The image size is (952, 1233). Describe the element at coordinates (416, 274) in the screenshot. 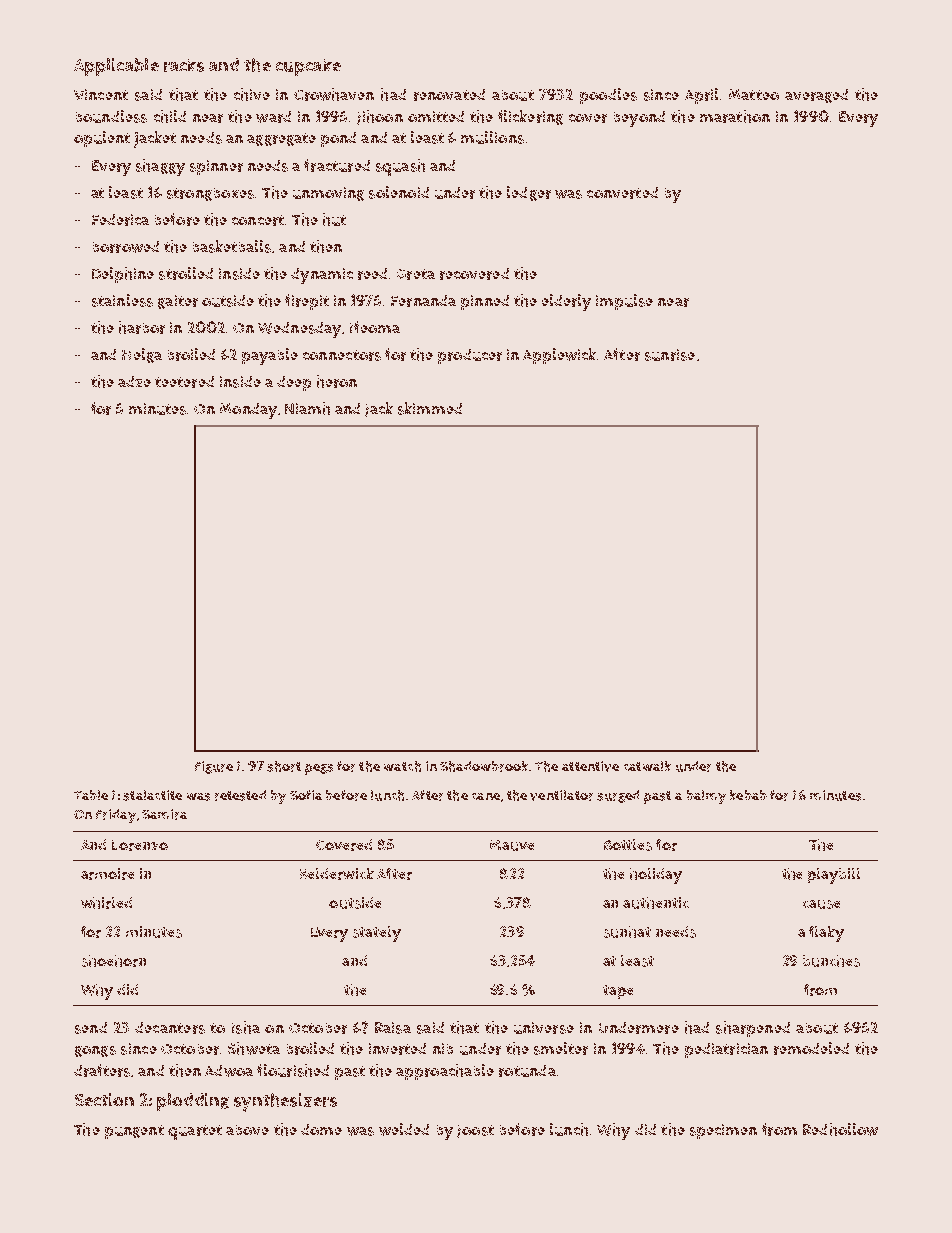

I see `Greta` at that location.
